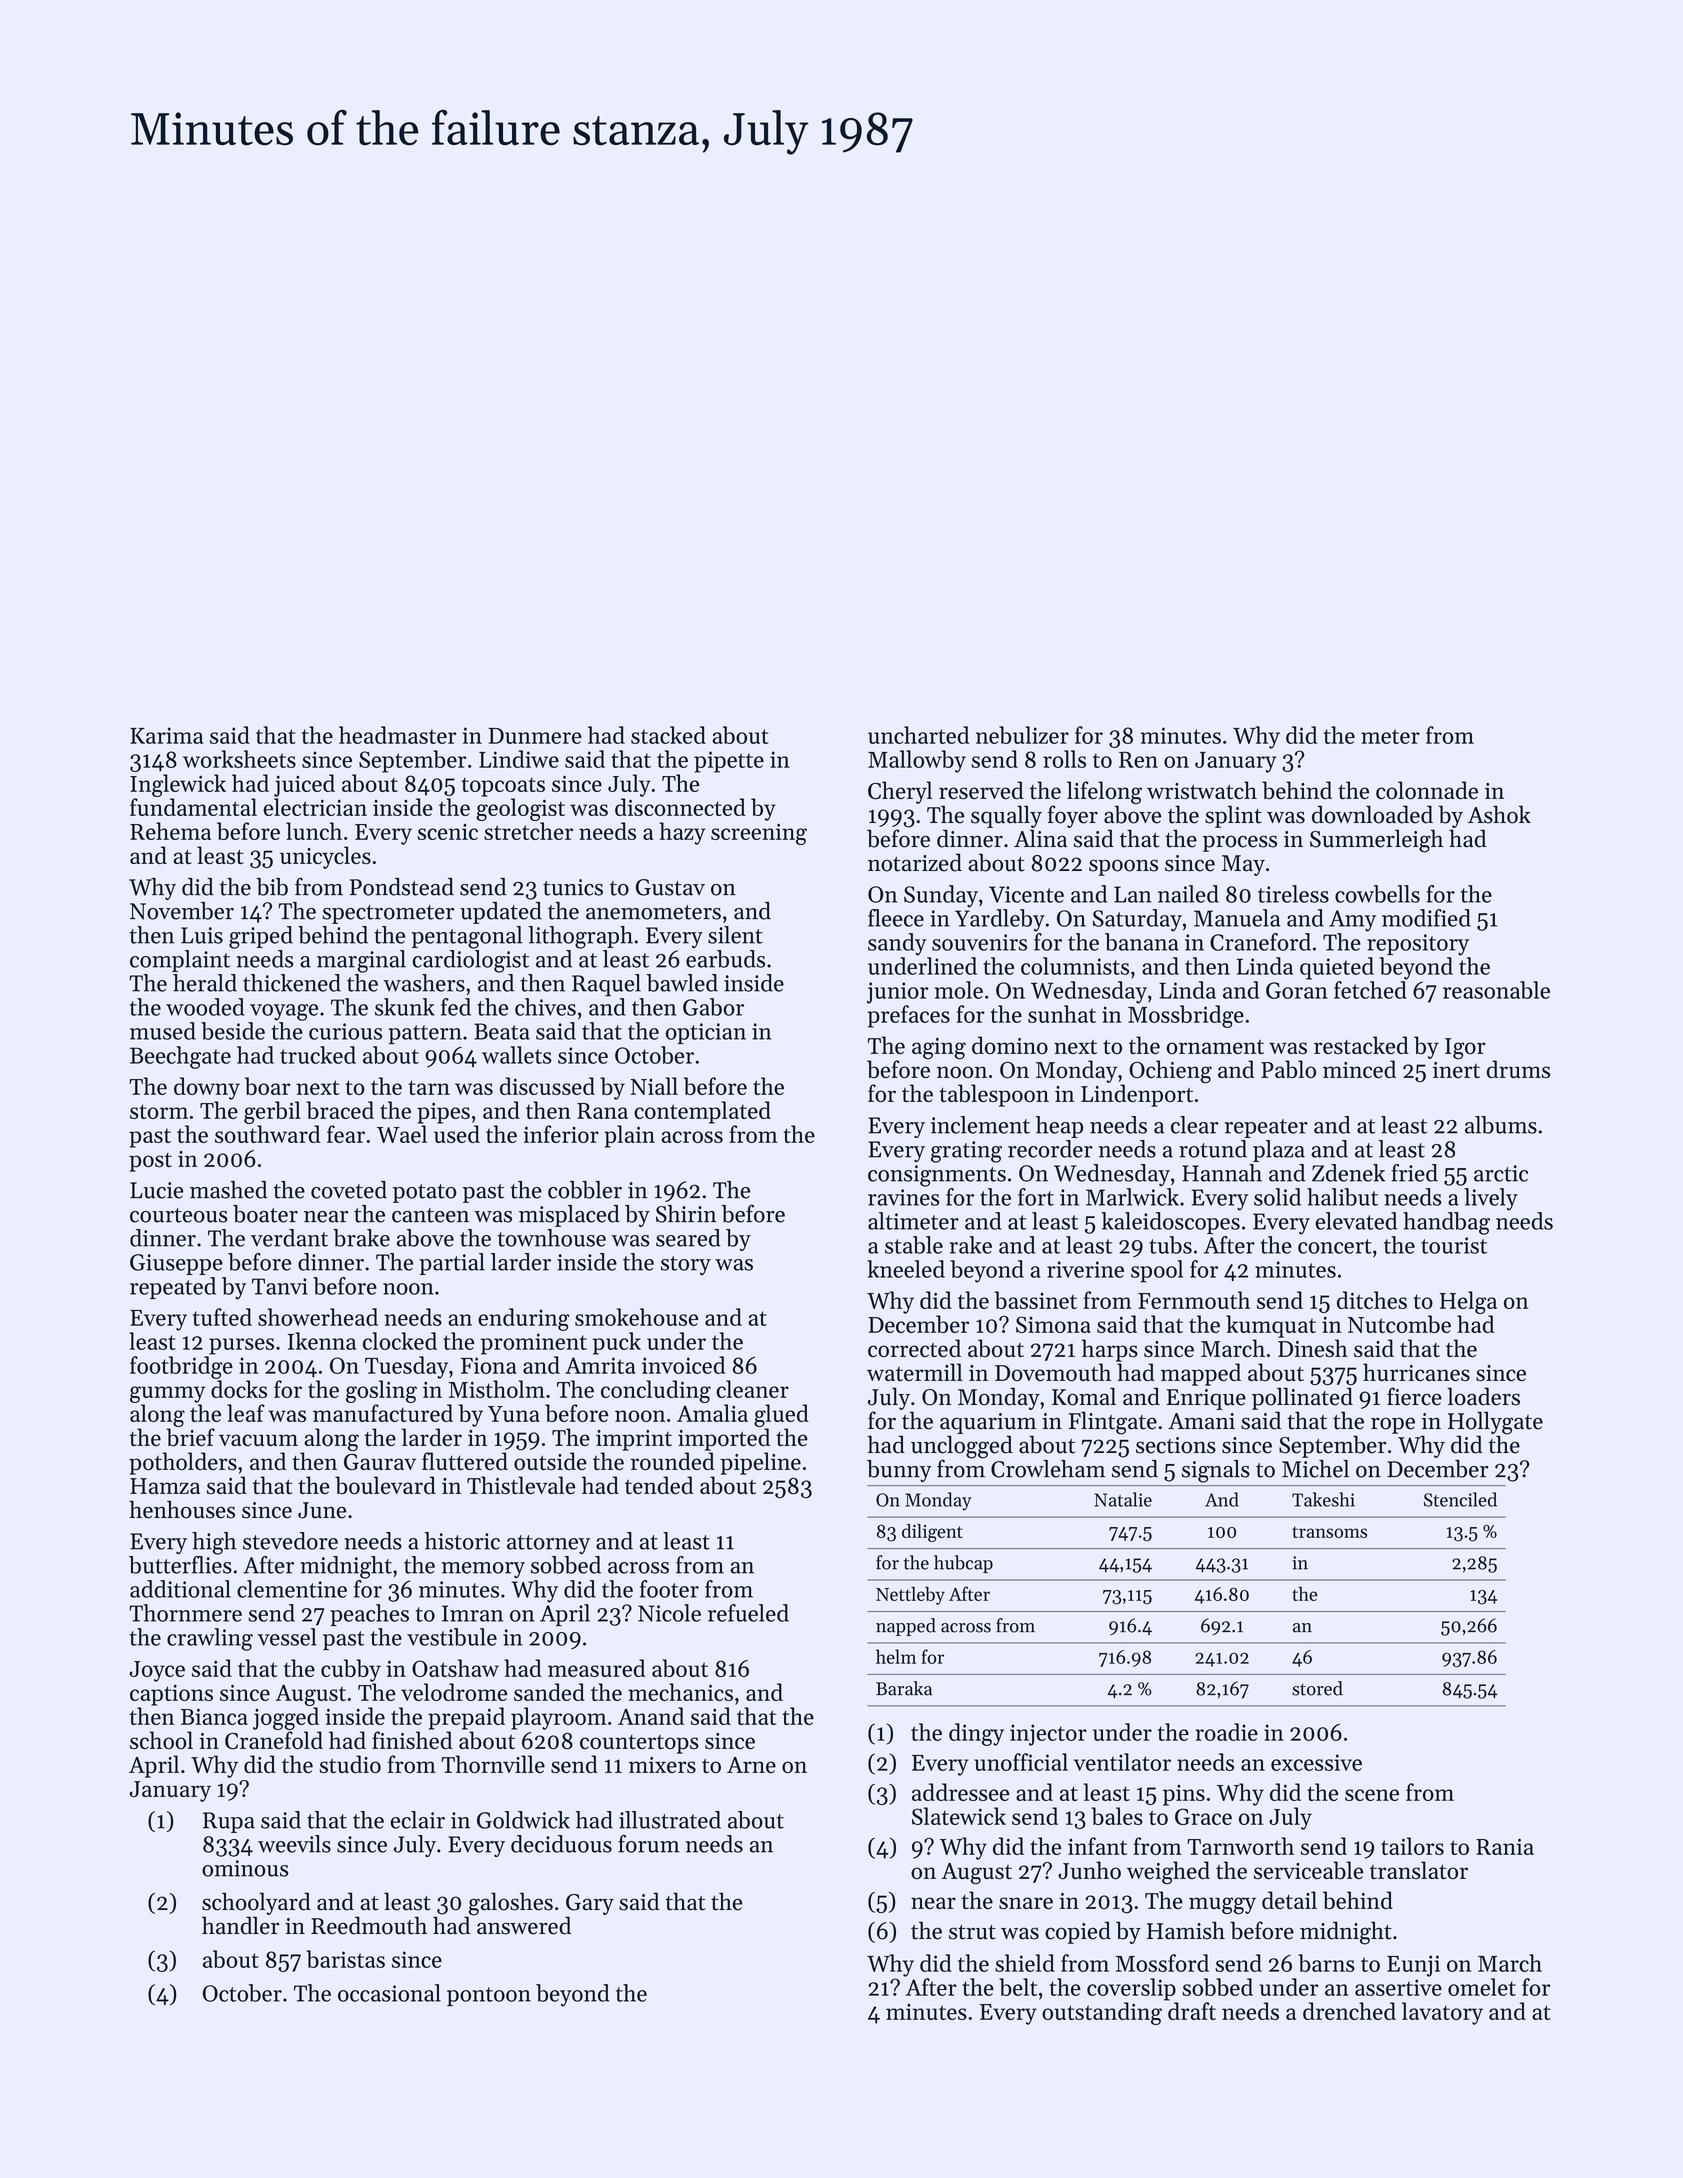 This screenshot has width=1683, height=2178. I want to click on Helga, so click(1468, 1302).
